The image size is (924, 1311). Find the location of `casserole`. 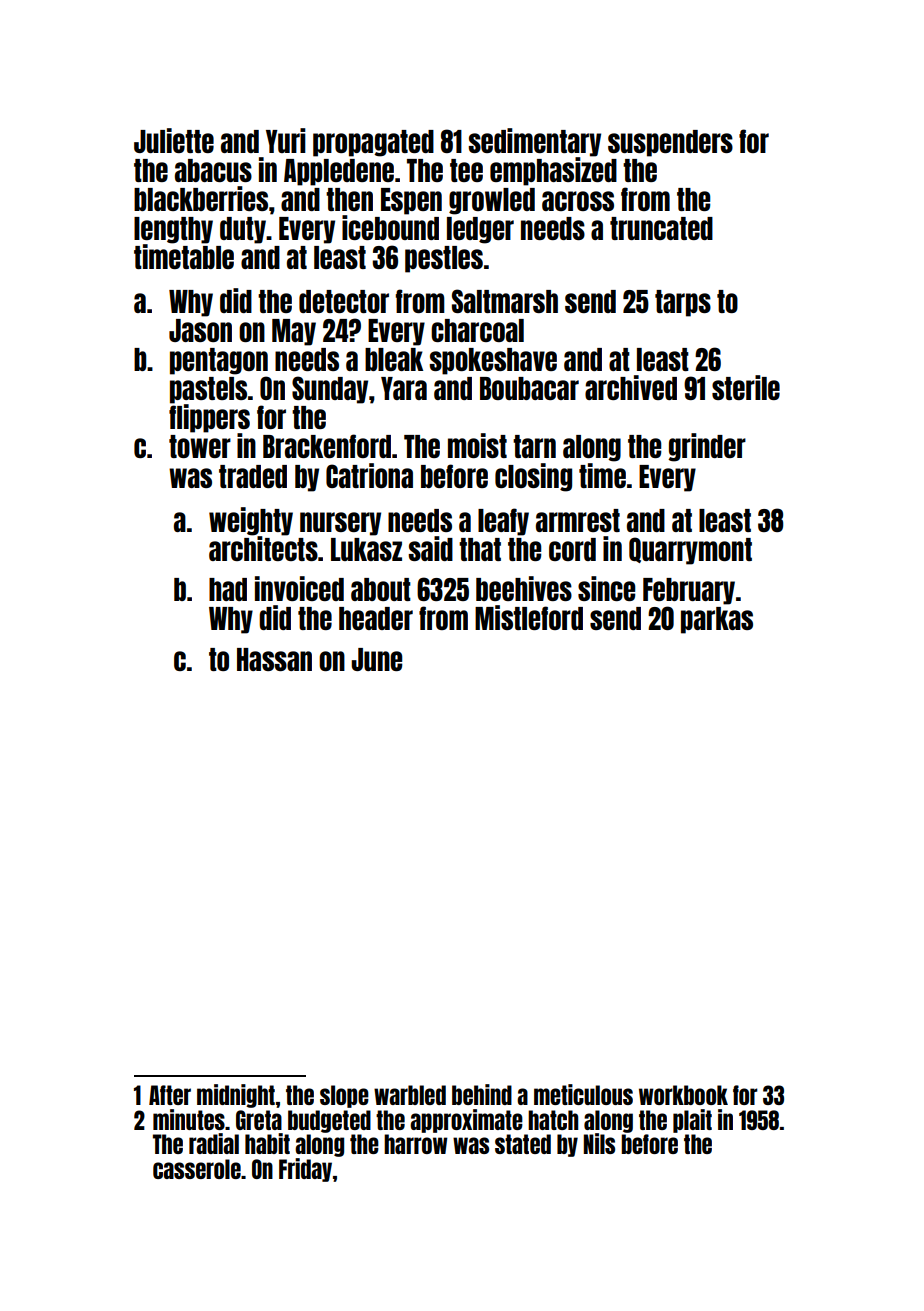

casserole is located at coordinates (197, 1169).
